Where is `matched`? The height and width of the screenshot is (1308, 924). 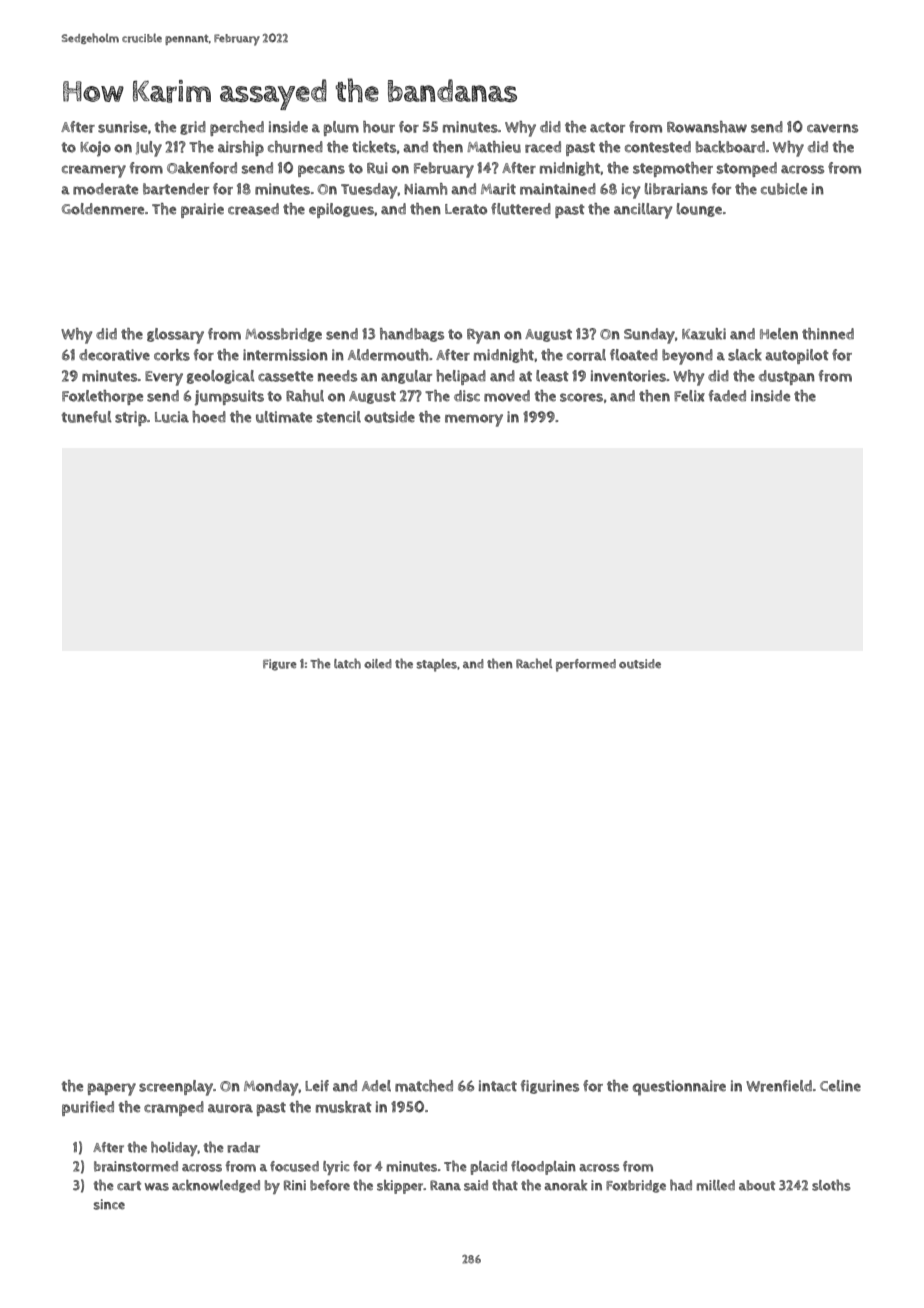
matched is located at coordinates (424, 1086).
